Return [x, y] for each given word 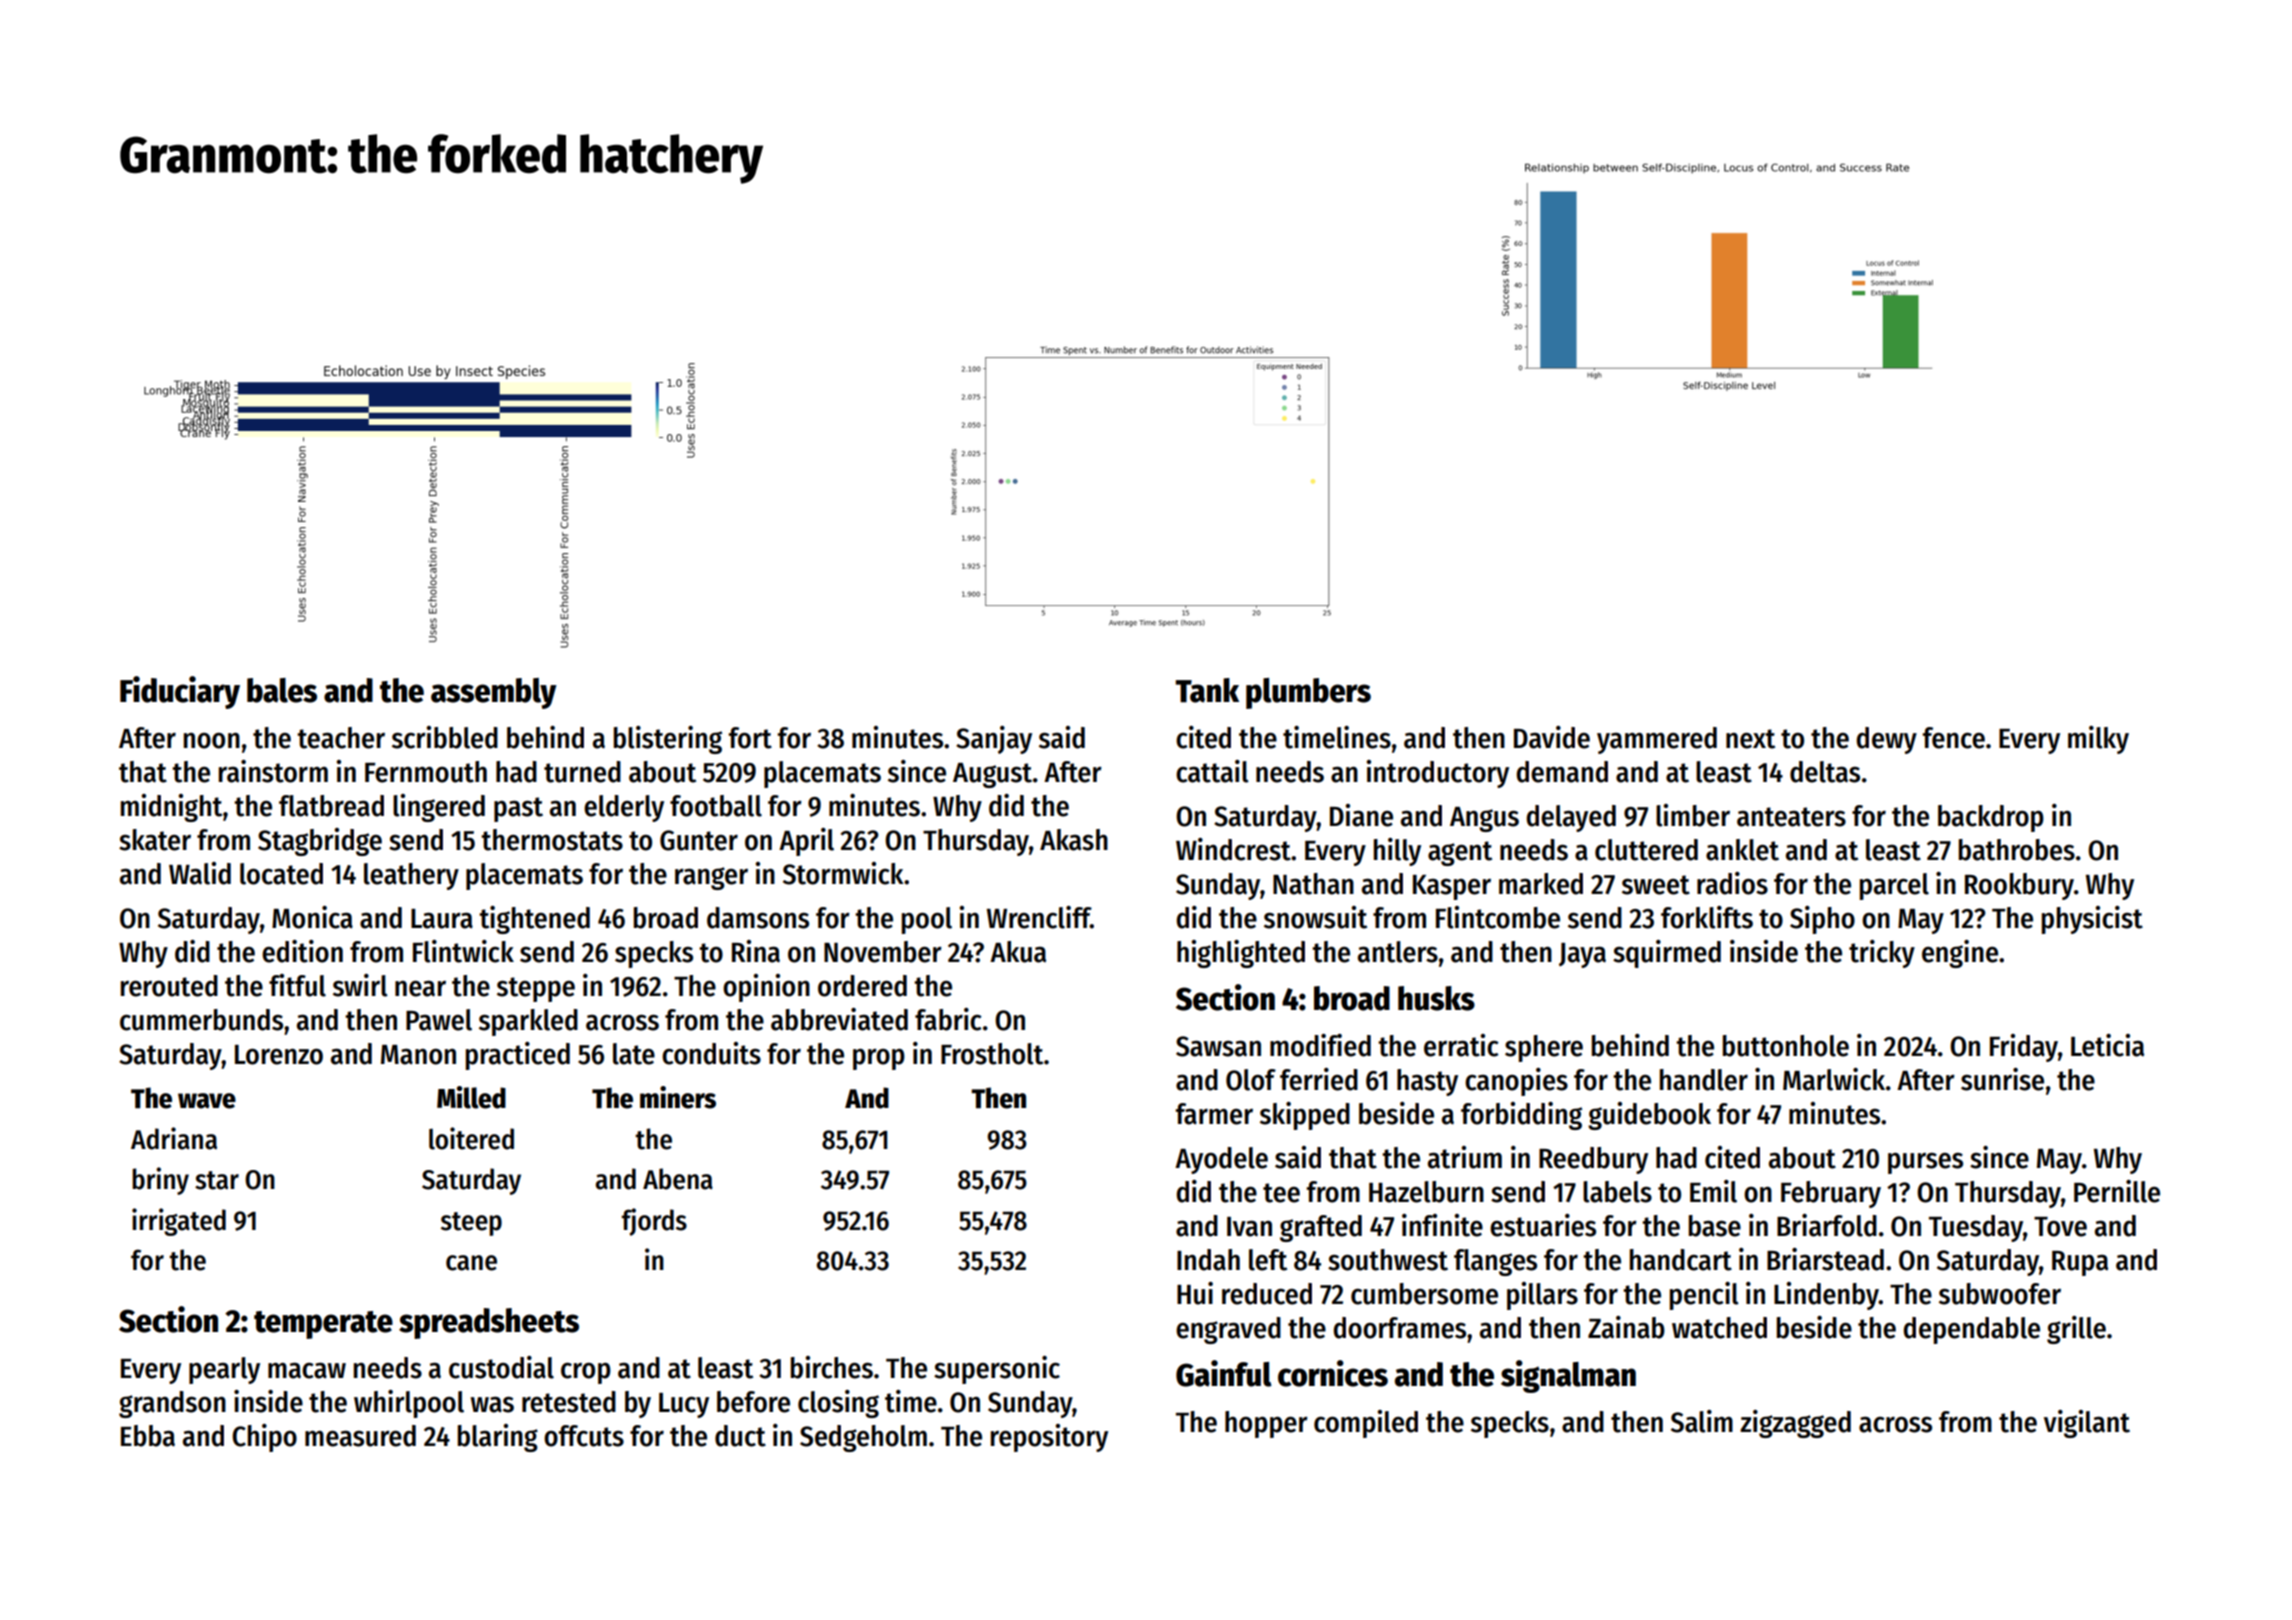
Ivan [1249, 1227]
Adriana [174, 1138]
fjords [654, 1222]
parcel [1894, 886]
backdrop [1991, 818]
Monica [312, 917]
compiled [1366, 1424]
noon [212, 741]
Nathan [1313, 884]
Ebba [148, 1436]
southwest [1388, 1260]
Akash [1074, 840]
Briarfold [1827, 1225]
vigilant [2087, 1424]
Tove [2060, 1227]
